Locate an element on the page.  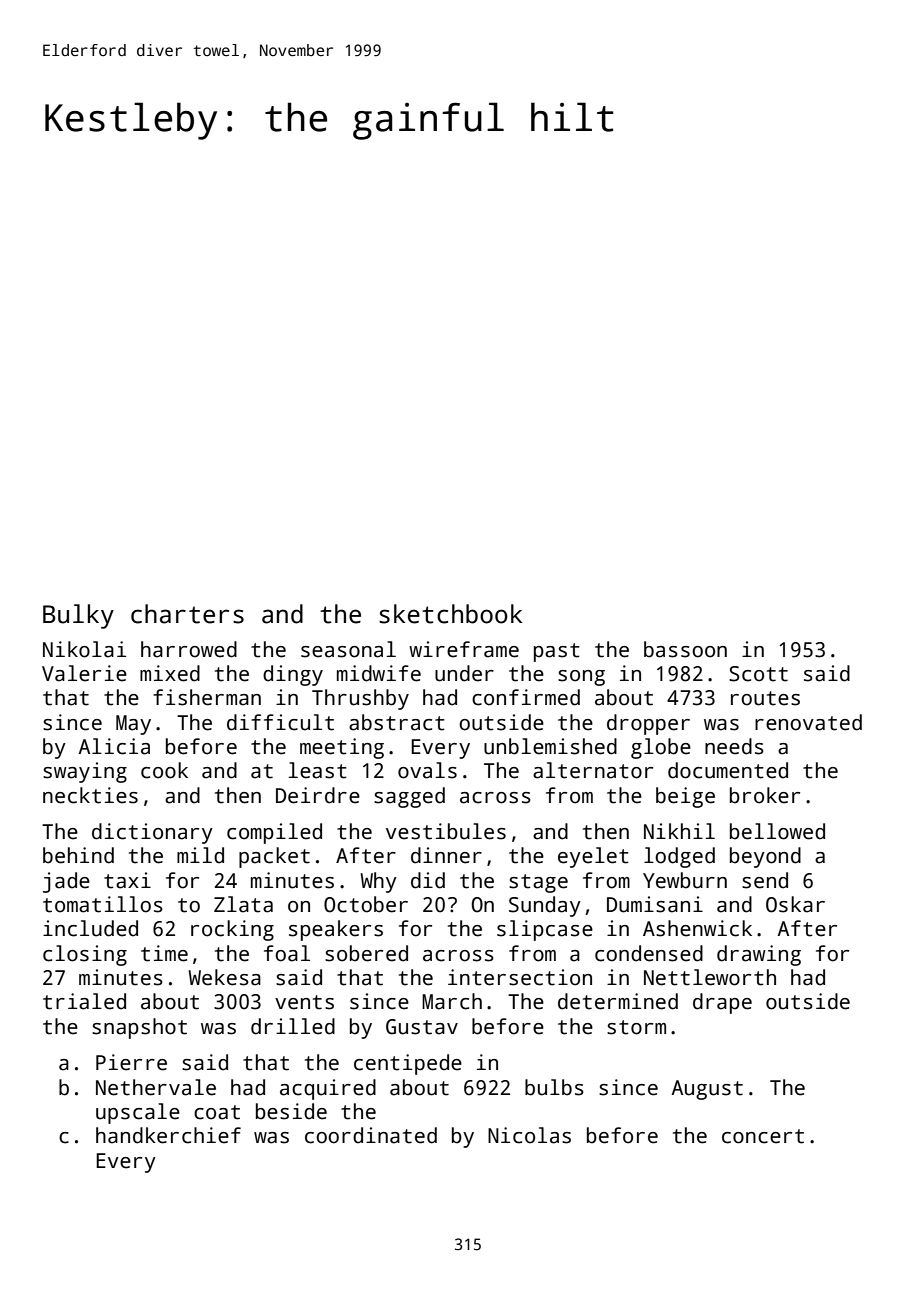
concert is located at coordinates (763, 1136).
